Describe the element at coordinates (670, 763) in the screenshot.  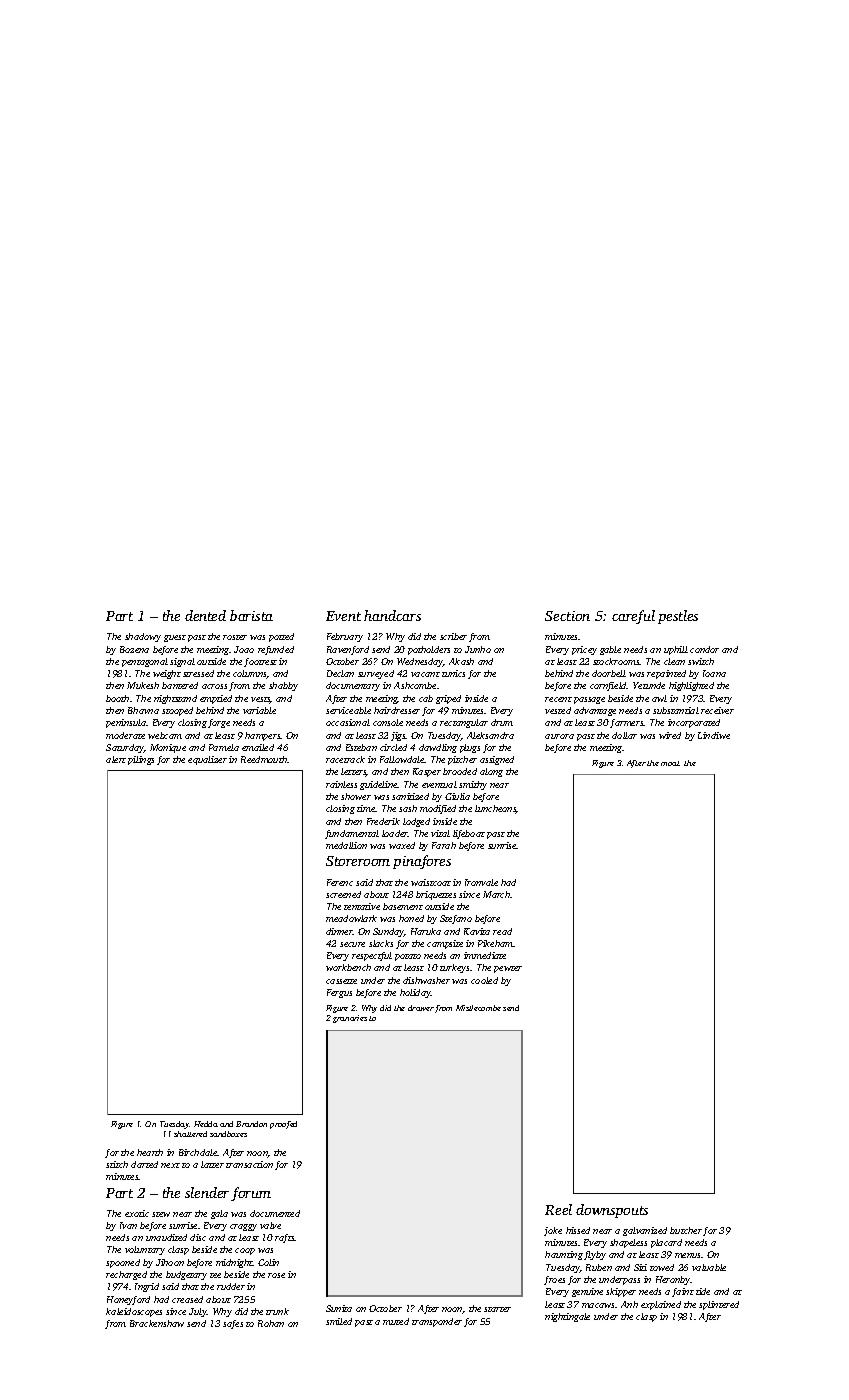
I see `moat` at that location.
